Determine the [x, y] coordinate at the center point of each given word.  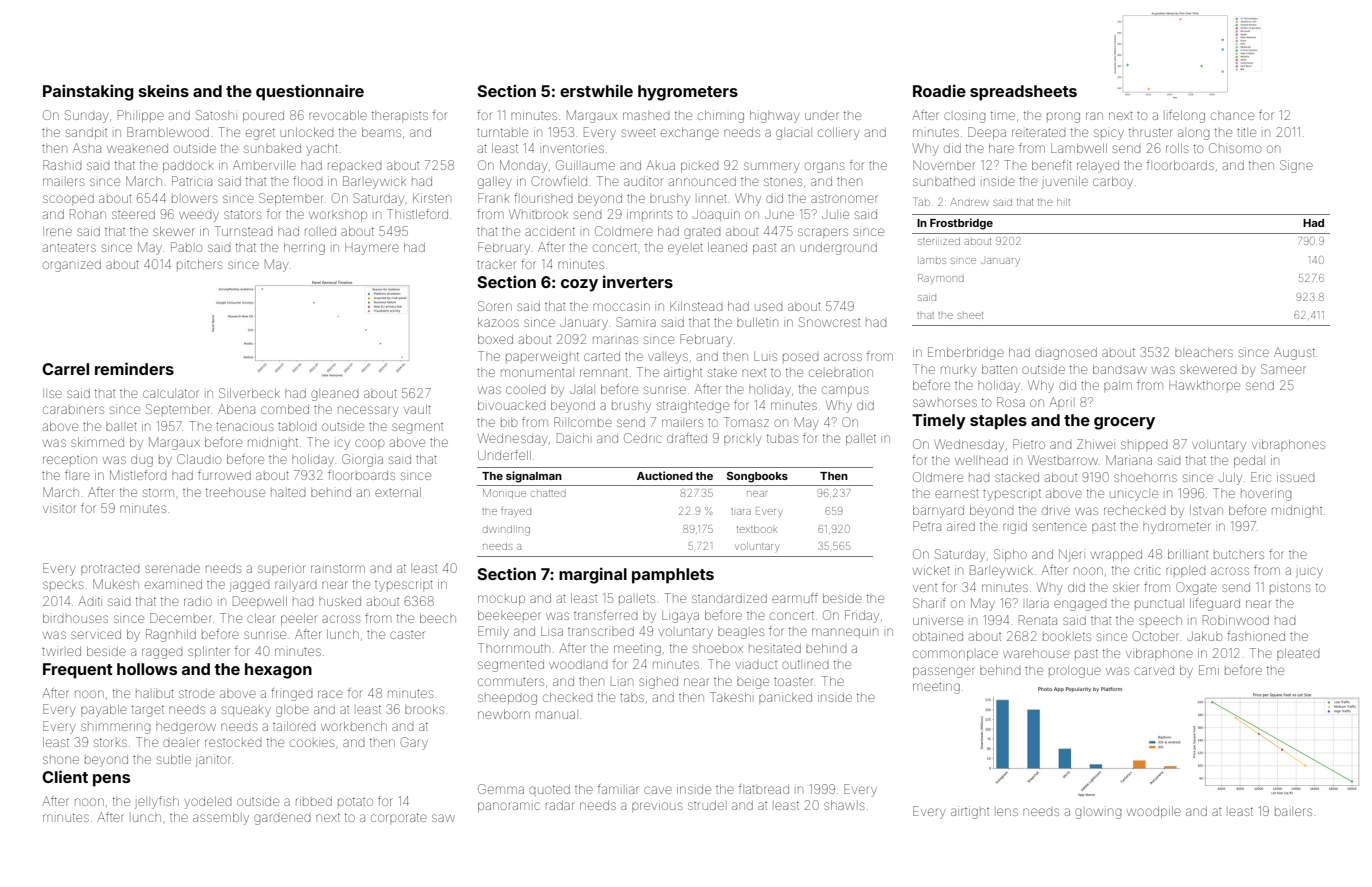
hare [1001, 148]
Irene [57, 231]
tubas [782, 438]
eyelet [685, 249]
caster [407, 635]
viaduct [756, 665]
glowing [1098, 813]
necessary [368, 411]
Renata [1038, 620]
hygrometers [688, 93]
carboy [1113, 183]
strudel [706, 805]
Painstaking [88, 92]
